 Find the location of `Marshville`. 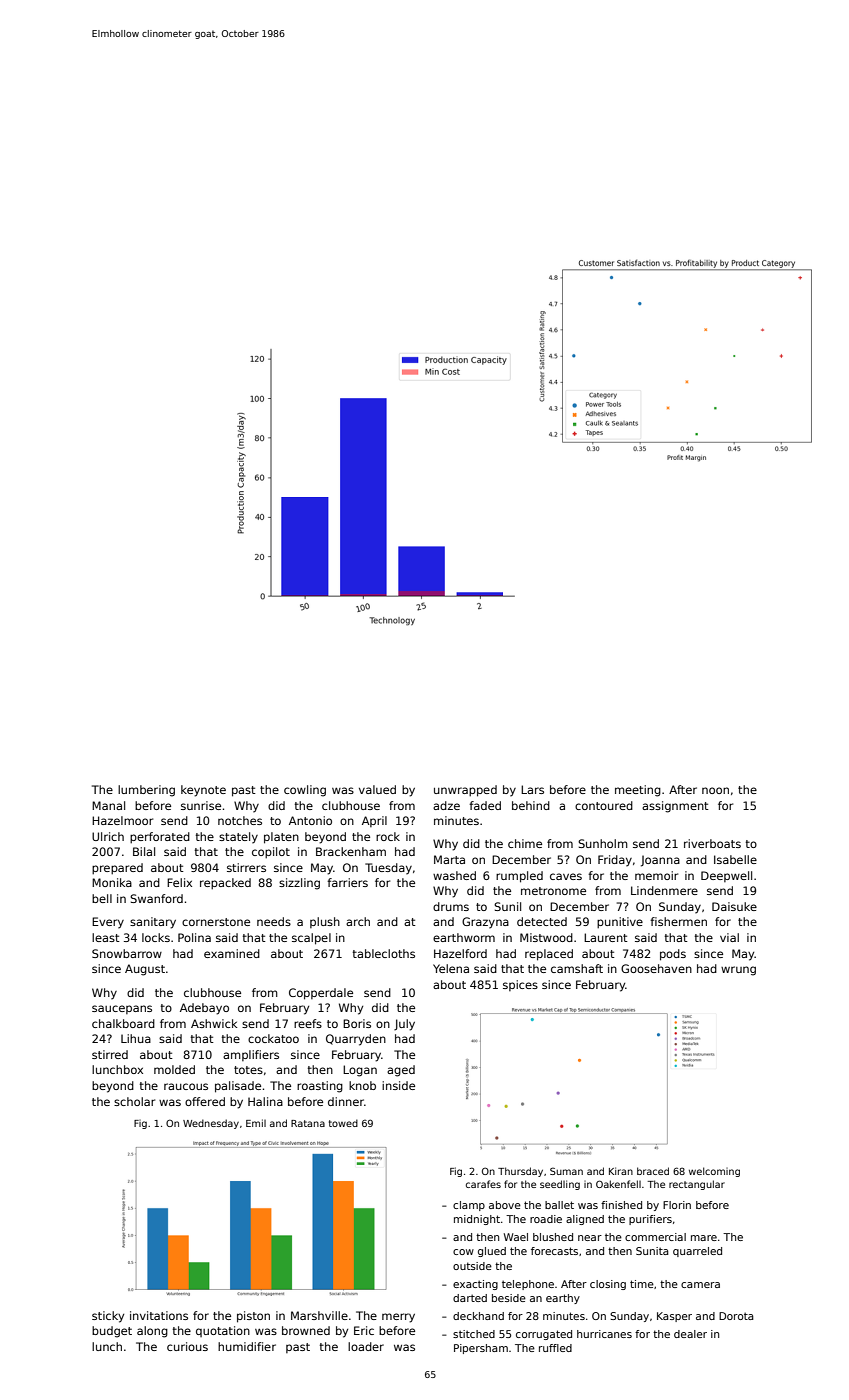

Marshville is located at coordinates (319, 1315).
